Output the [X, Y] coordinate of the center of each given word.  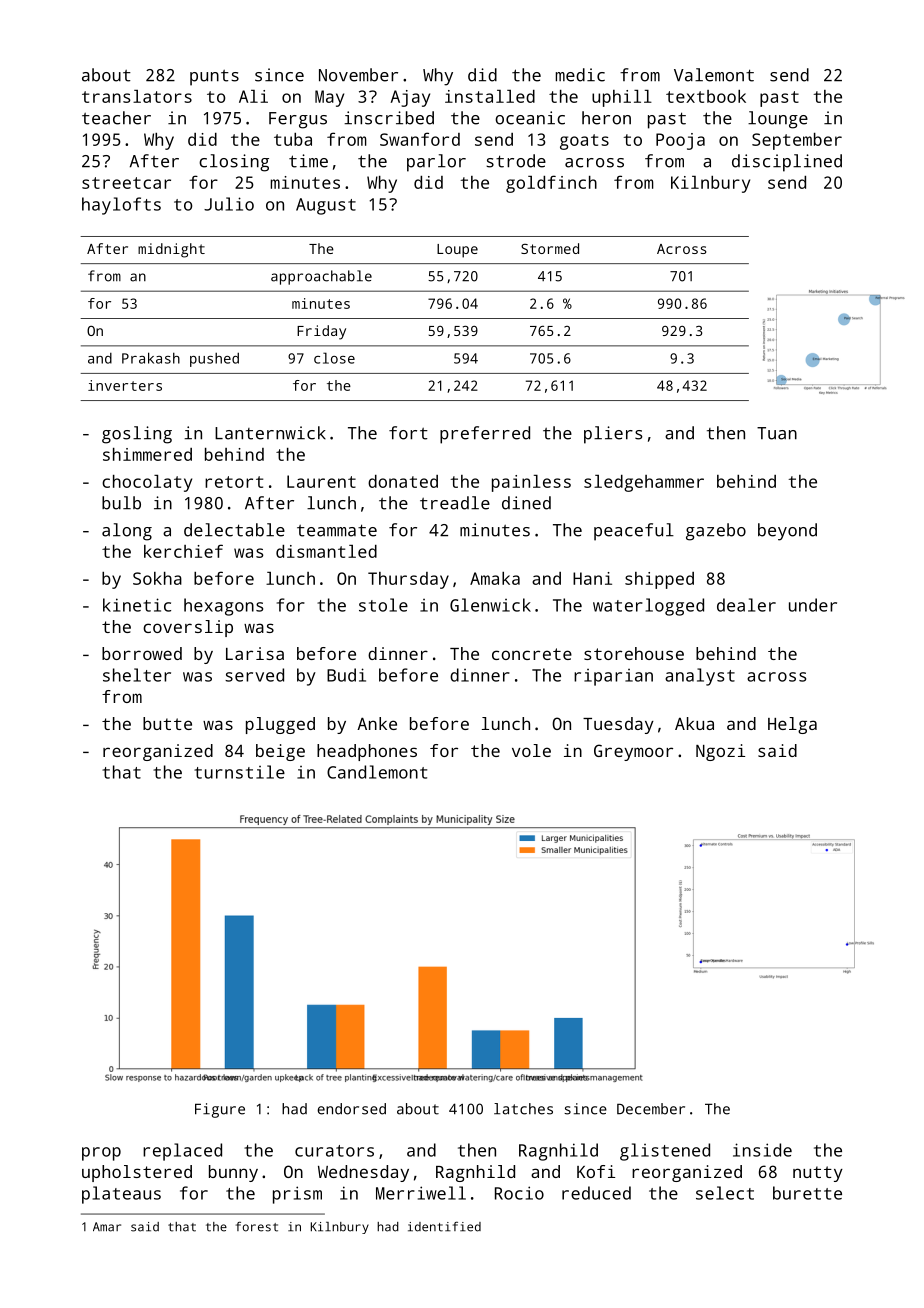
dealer [746, 605]
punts [214, 78]
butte [167, 723]
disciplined [787, 163]
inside [762, 1150]
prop [101, 1154]
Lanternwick [270, 433]
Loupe [457, 251]
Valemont [714, 75]
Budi [346, 675]
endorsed [351, 1109]
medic [580, 75]
